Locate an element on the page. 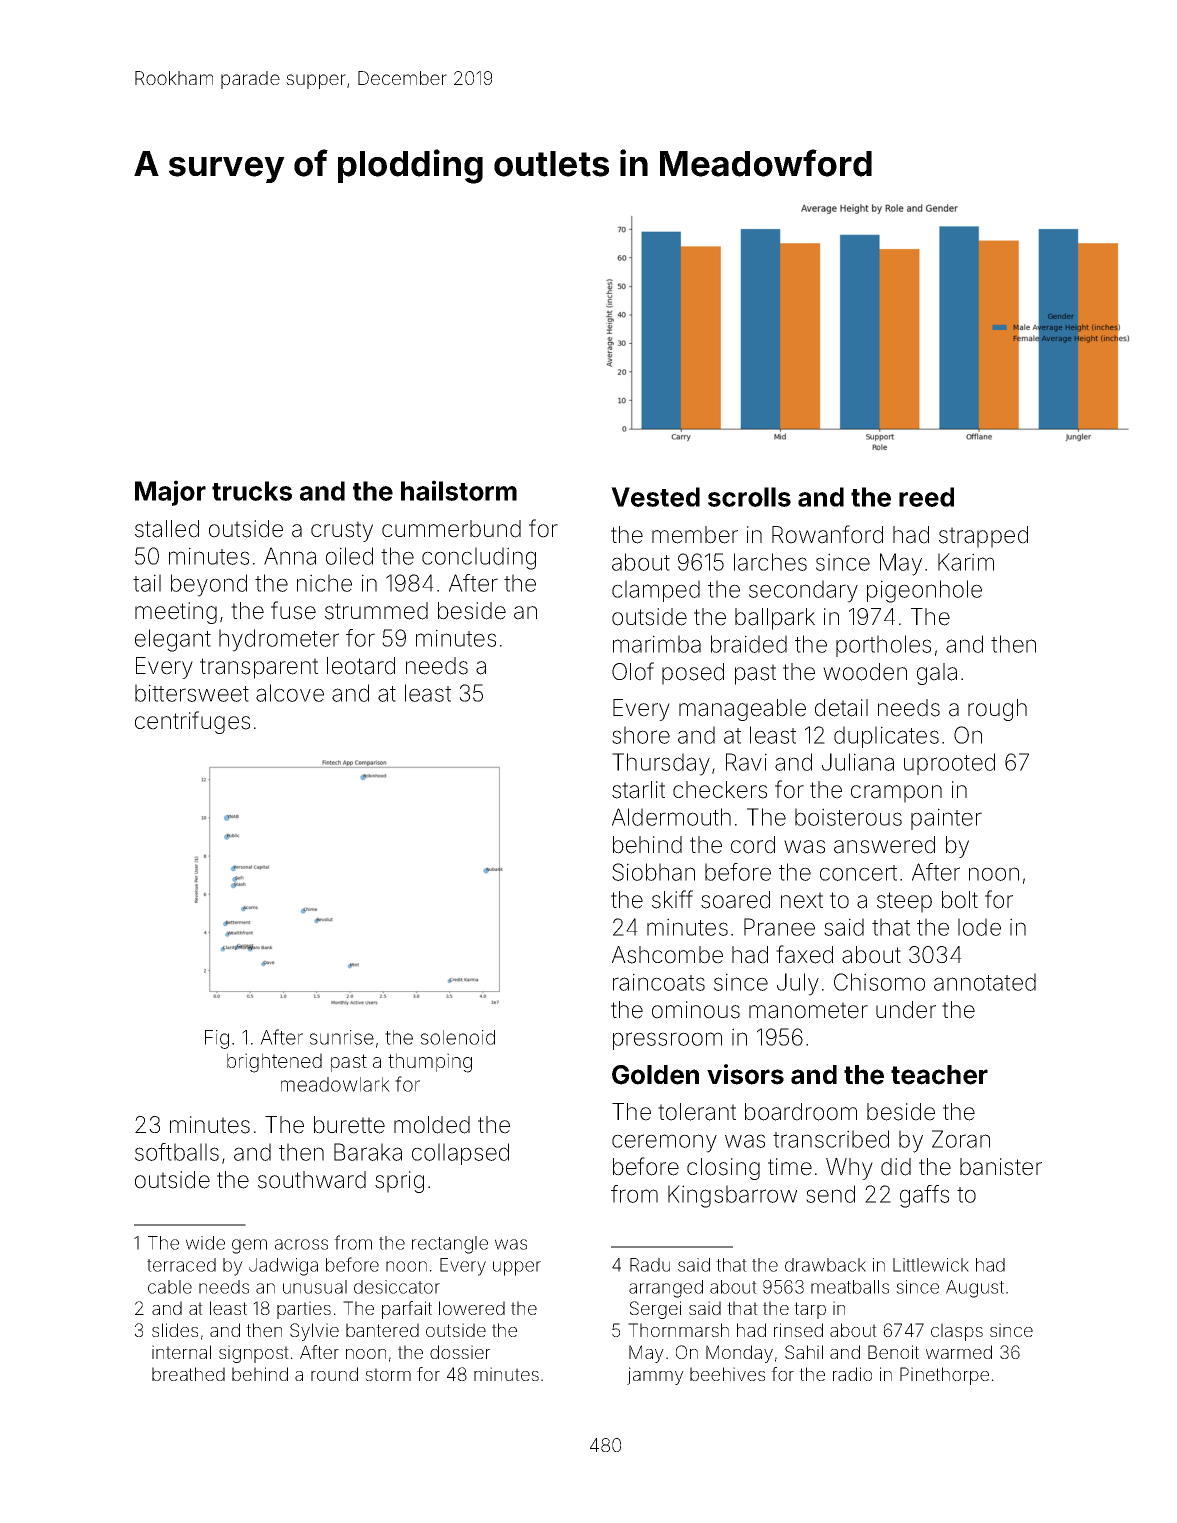 The height and width of the document is (1523, 1177). parties is located at coordinates (304, 1310).
